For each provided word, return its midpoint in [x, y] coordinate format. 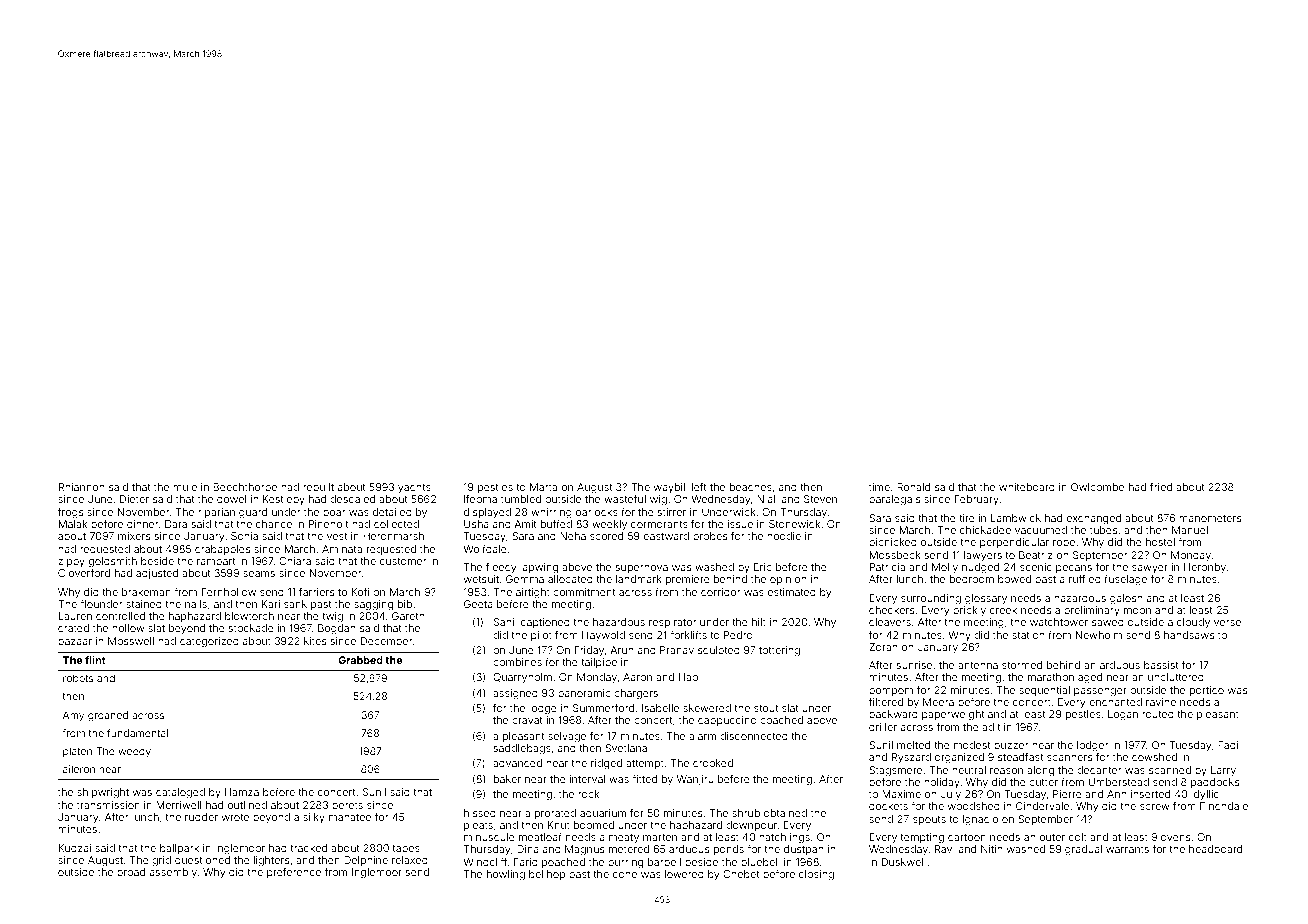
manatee [350, 817]
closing [816, 875]
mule [185, 487]
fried [1161, 487]
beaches [751, 487]
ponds [729, 850]
